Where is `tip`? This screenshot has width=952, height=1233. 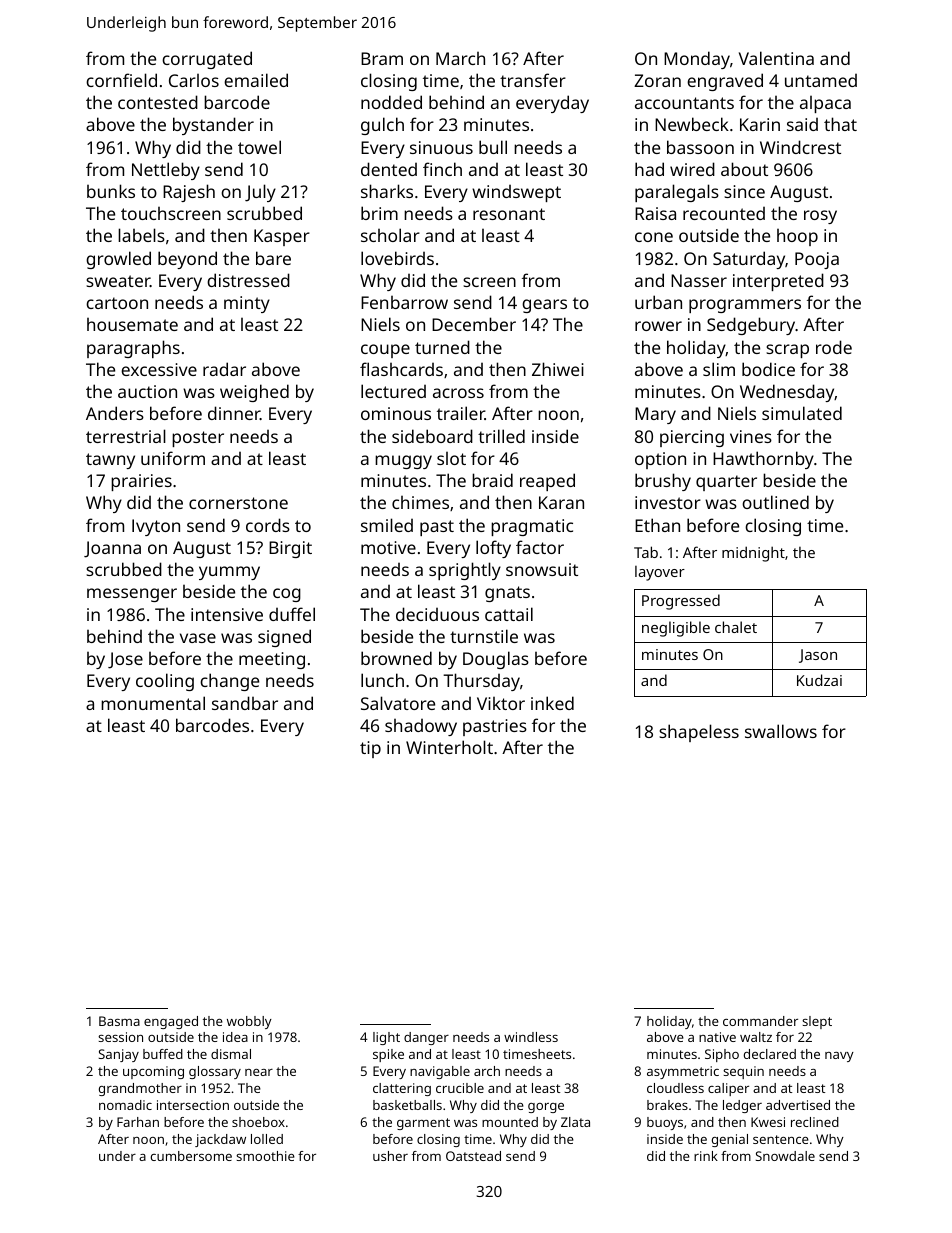 tip is located at coordinates (370, 749).
